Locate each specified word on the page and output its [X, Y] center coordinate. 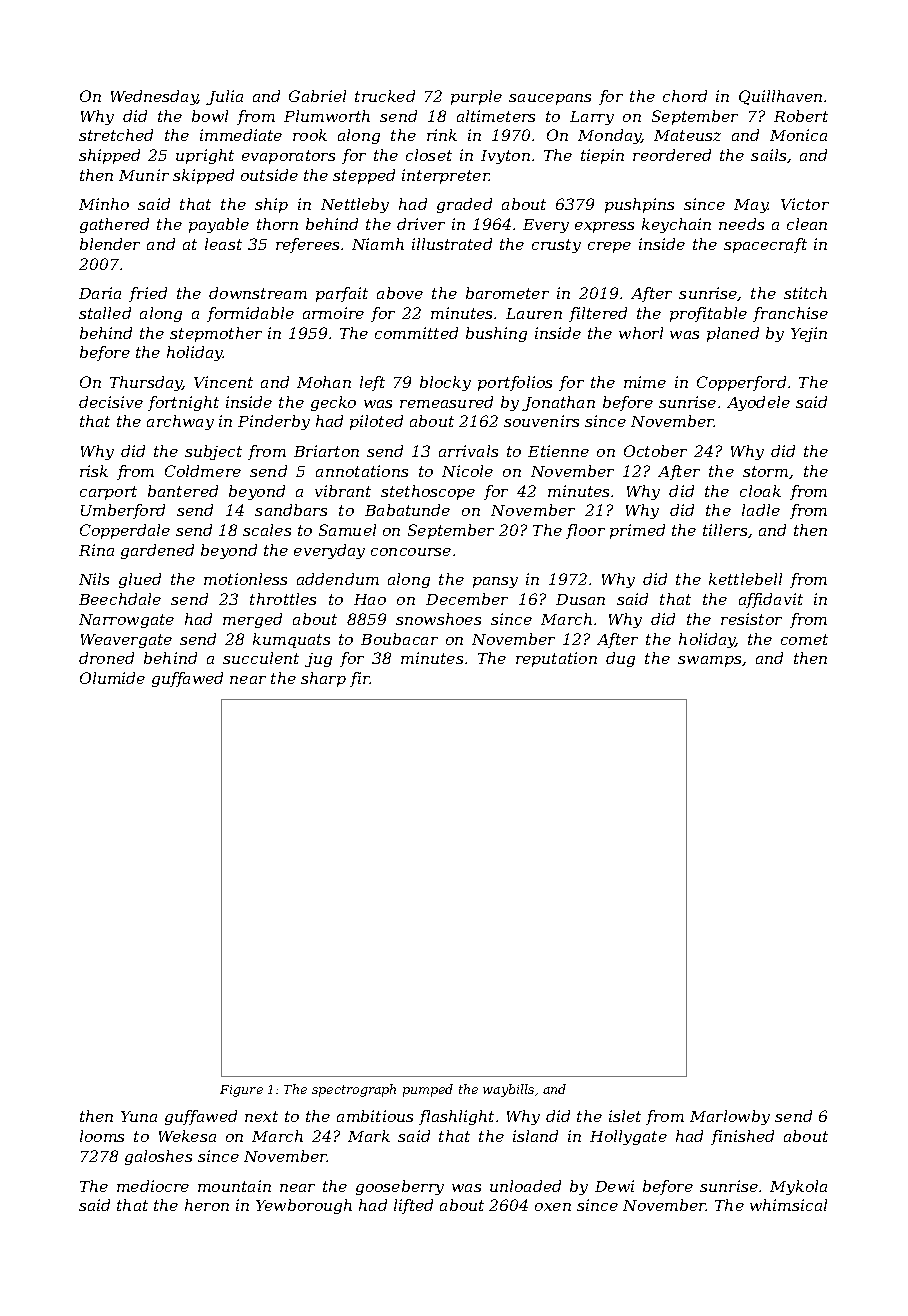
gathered [114, 225]
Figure [241, 1091]
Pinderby [274, 422]
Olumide [112, 678]
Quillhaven [780, 97]
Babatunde [407, 510]
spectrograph [354, 1090]
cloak [760, 491]
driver [421, 224]
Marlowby [730, 1117]
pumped [428, 1090]
